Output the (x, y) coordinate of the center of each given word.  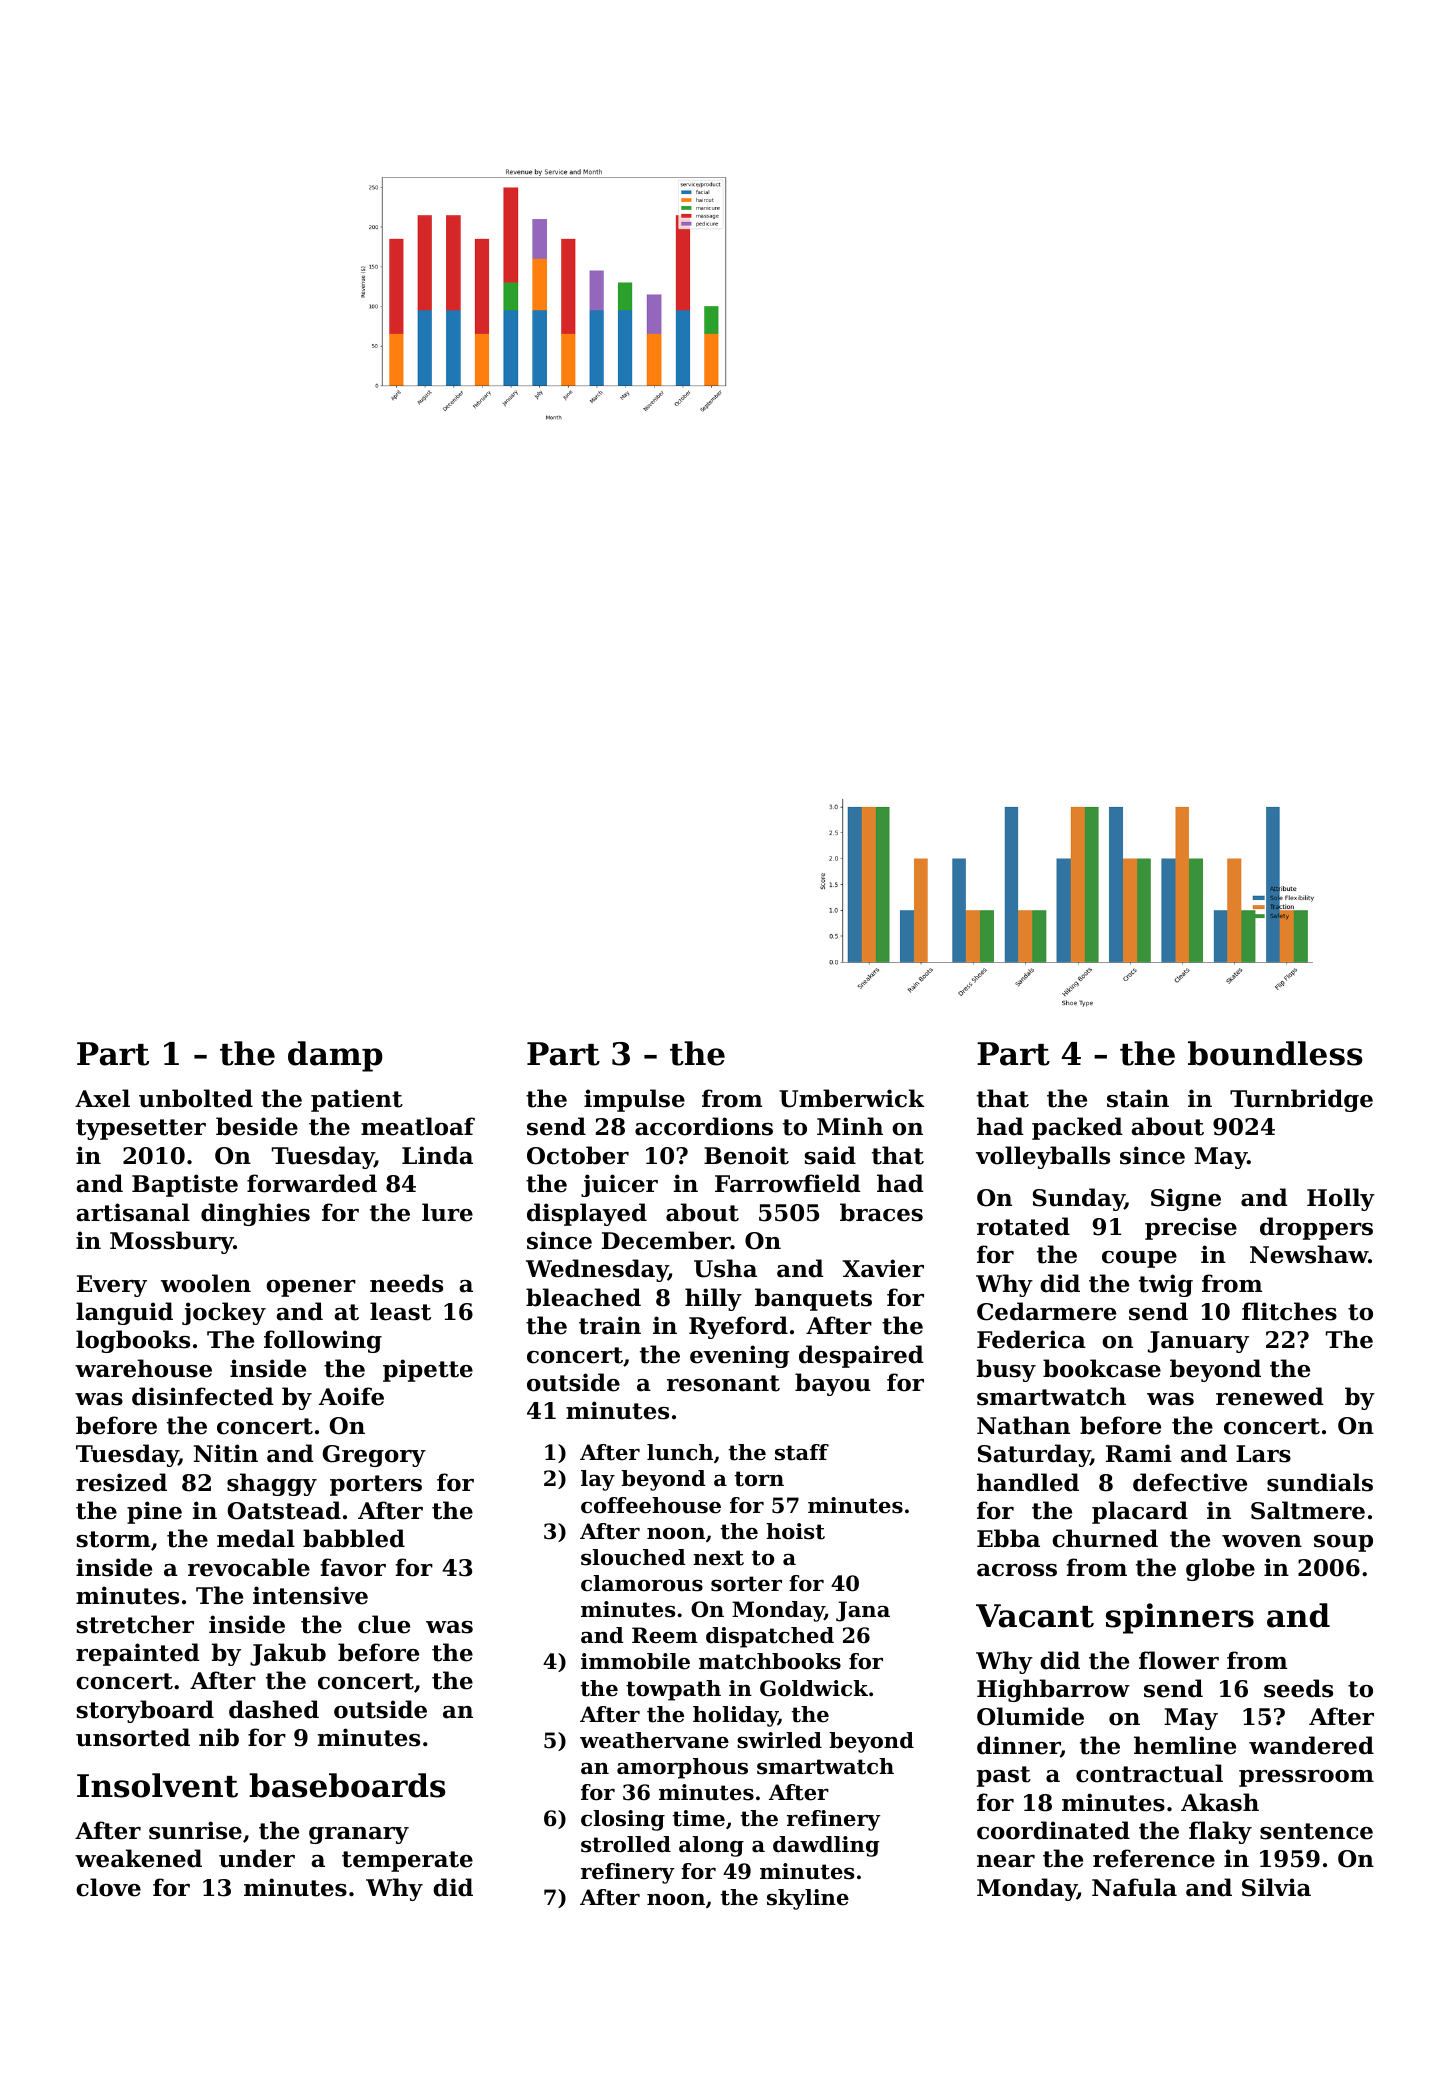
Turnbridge (1301, 1100)
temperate (407, 1861)
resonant (723, 1383)
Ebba (1008, 1538)
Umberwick (852, 1098)
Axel (102, 1098)
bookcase (1102, 1368)
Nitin (226, 1453)
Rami (1139, 1453)
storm (113, 1539)
